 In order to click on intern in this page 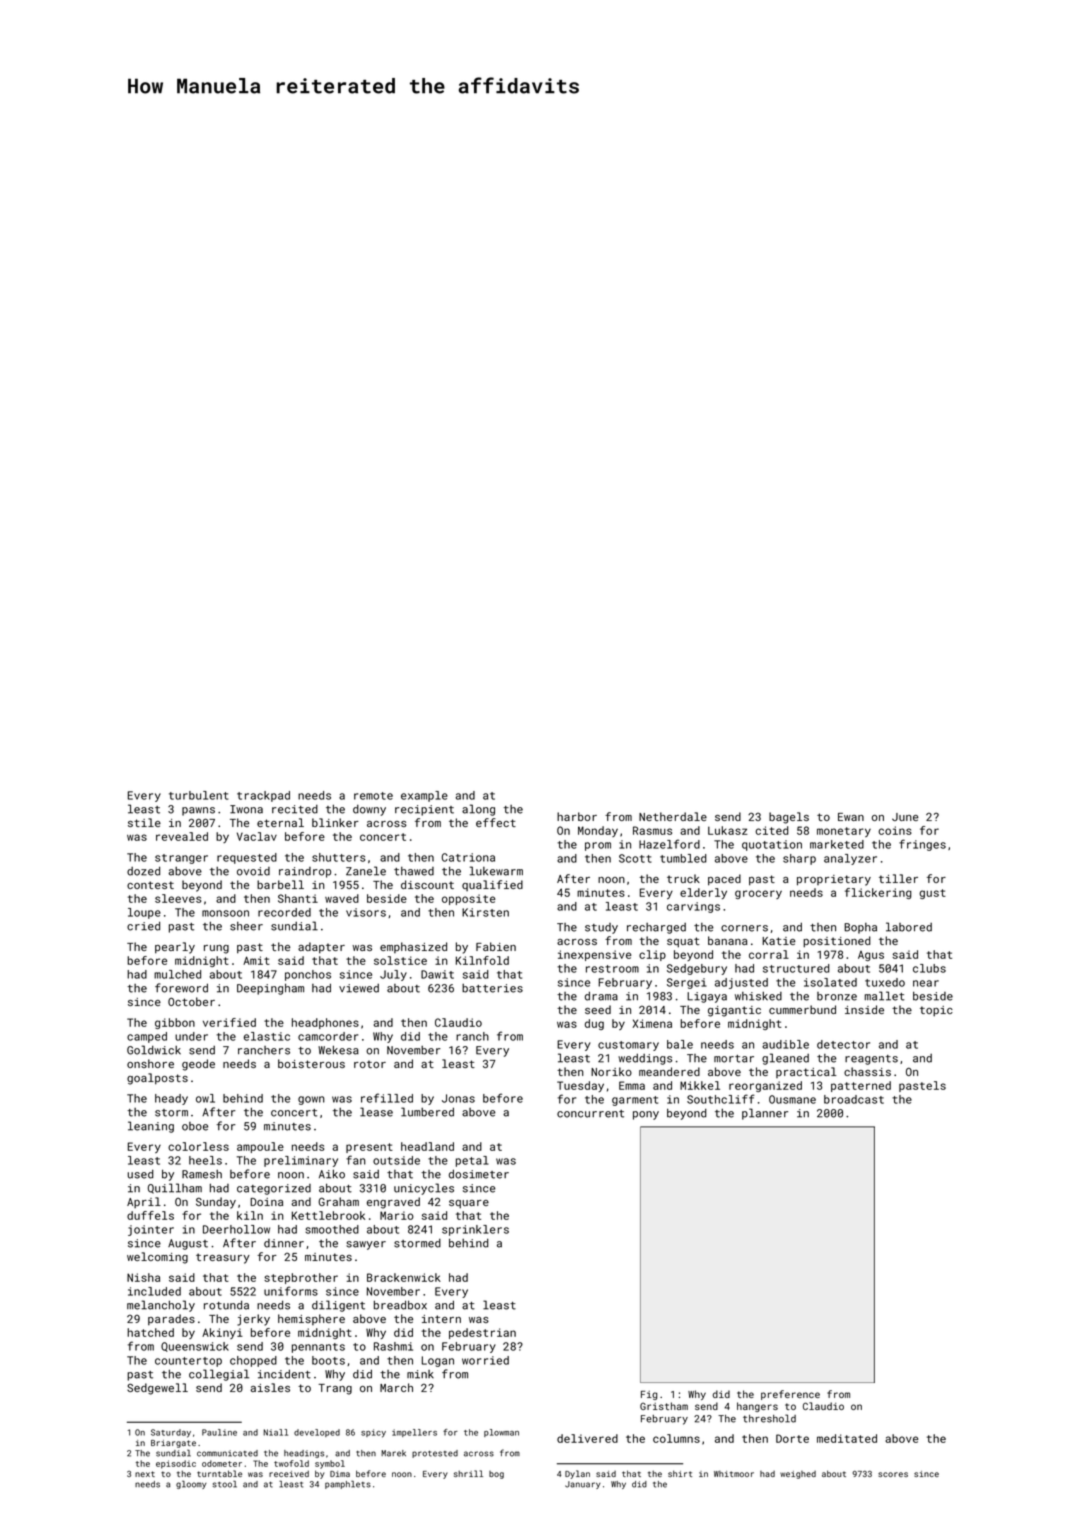, I will do `click(441, 1319)`.
